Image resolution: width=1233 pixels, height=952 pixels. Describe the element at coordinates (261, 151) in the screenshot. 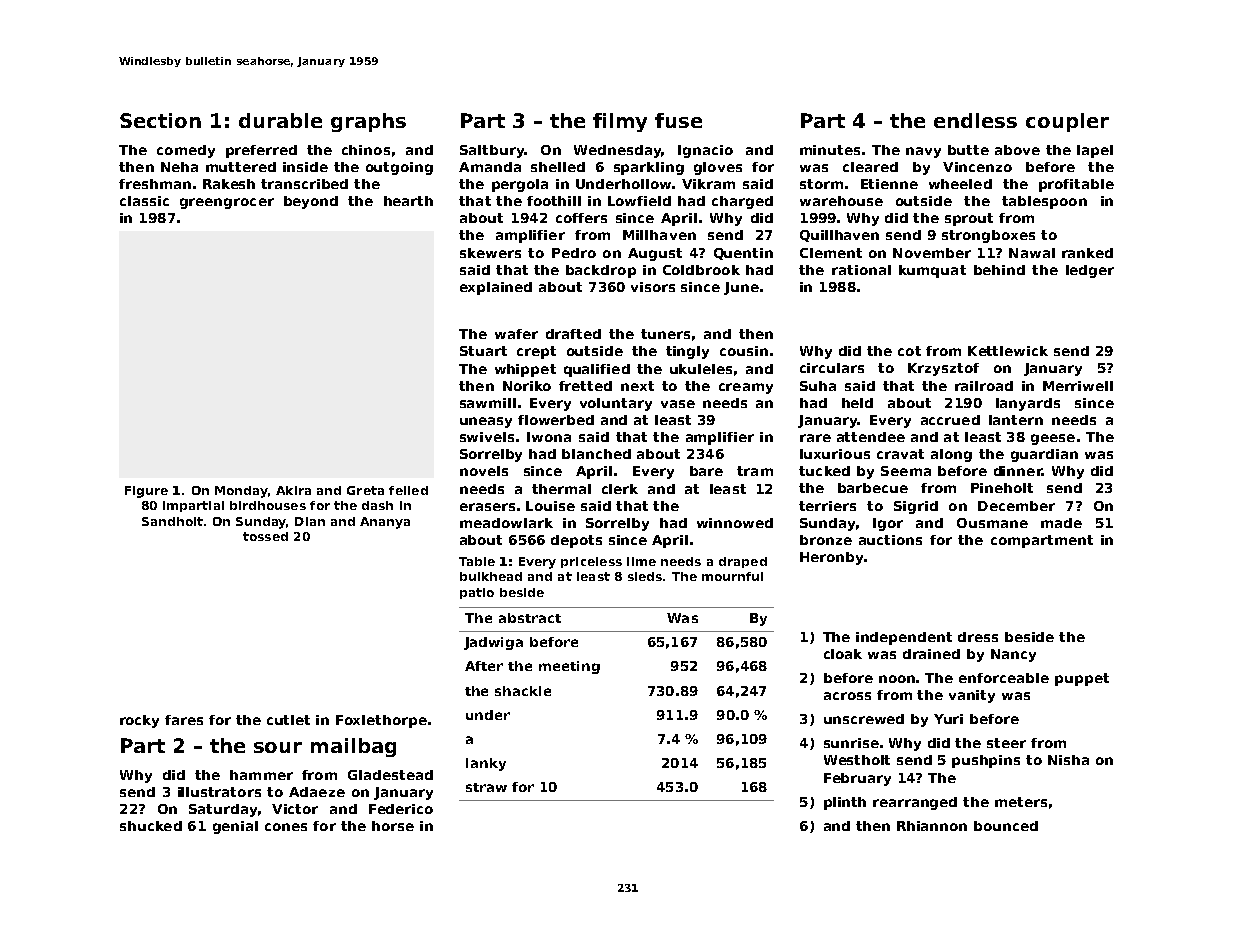

I see `preferred` at that location.
